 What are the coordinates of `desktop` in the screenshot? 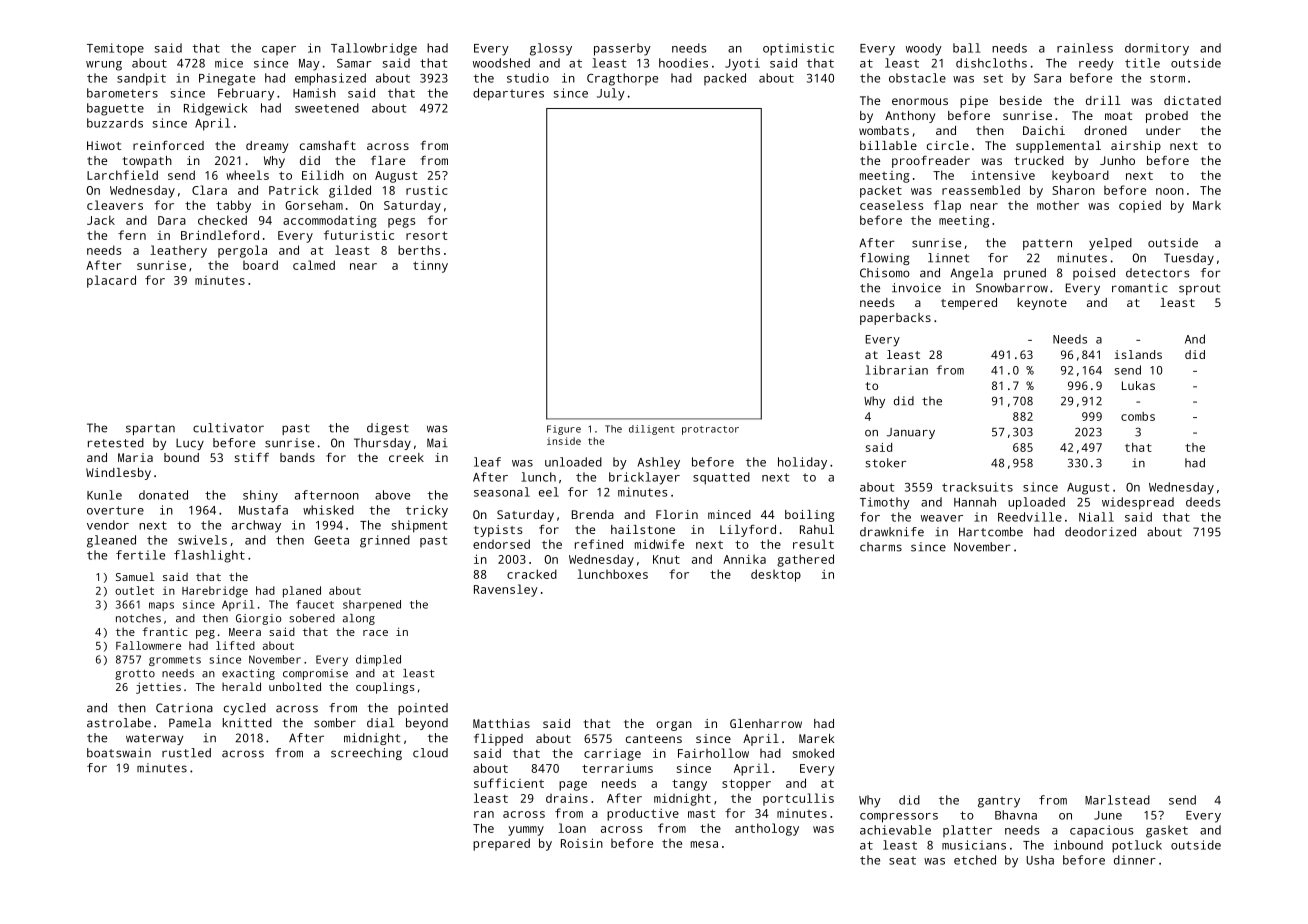 It's located at (776, 575).
